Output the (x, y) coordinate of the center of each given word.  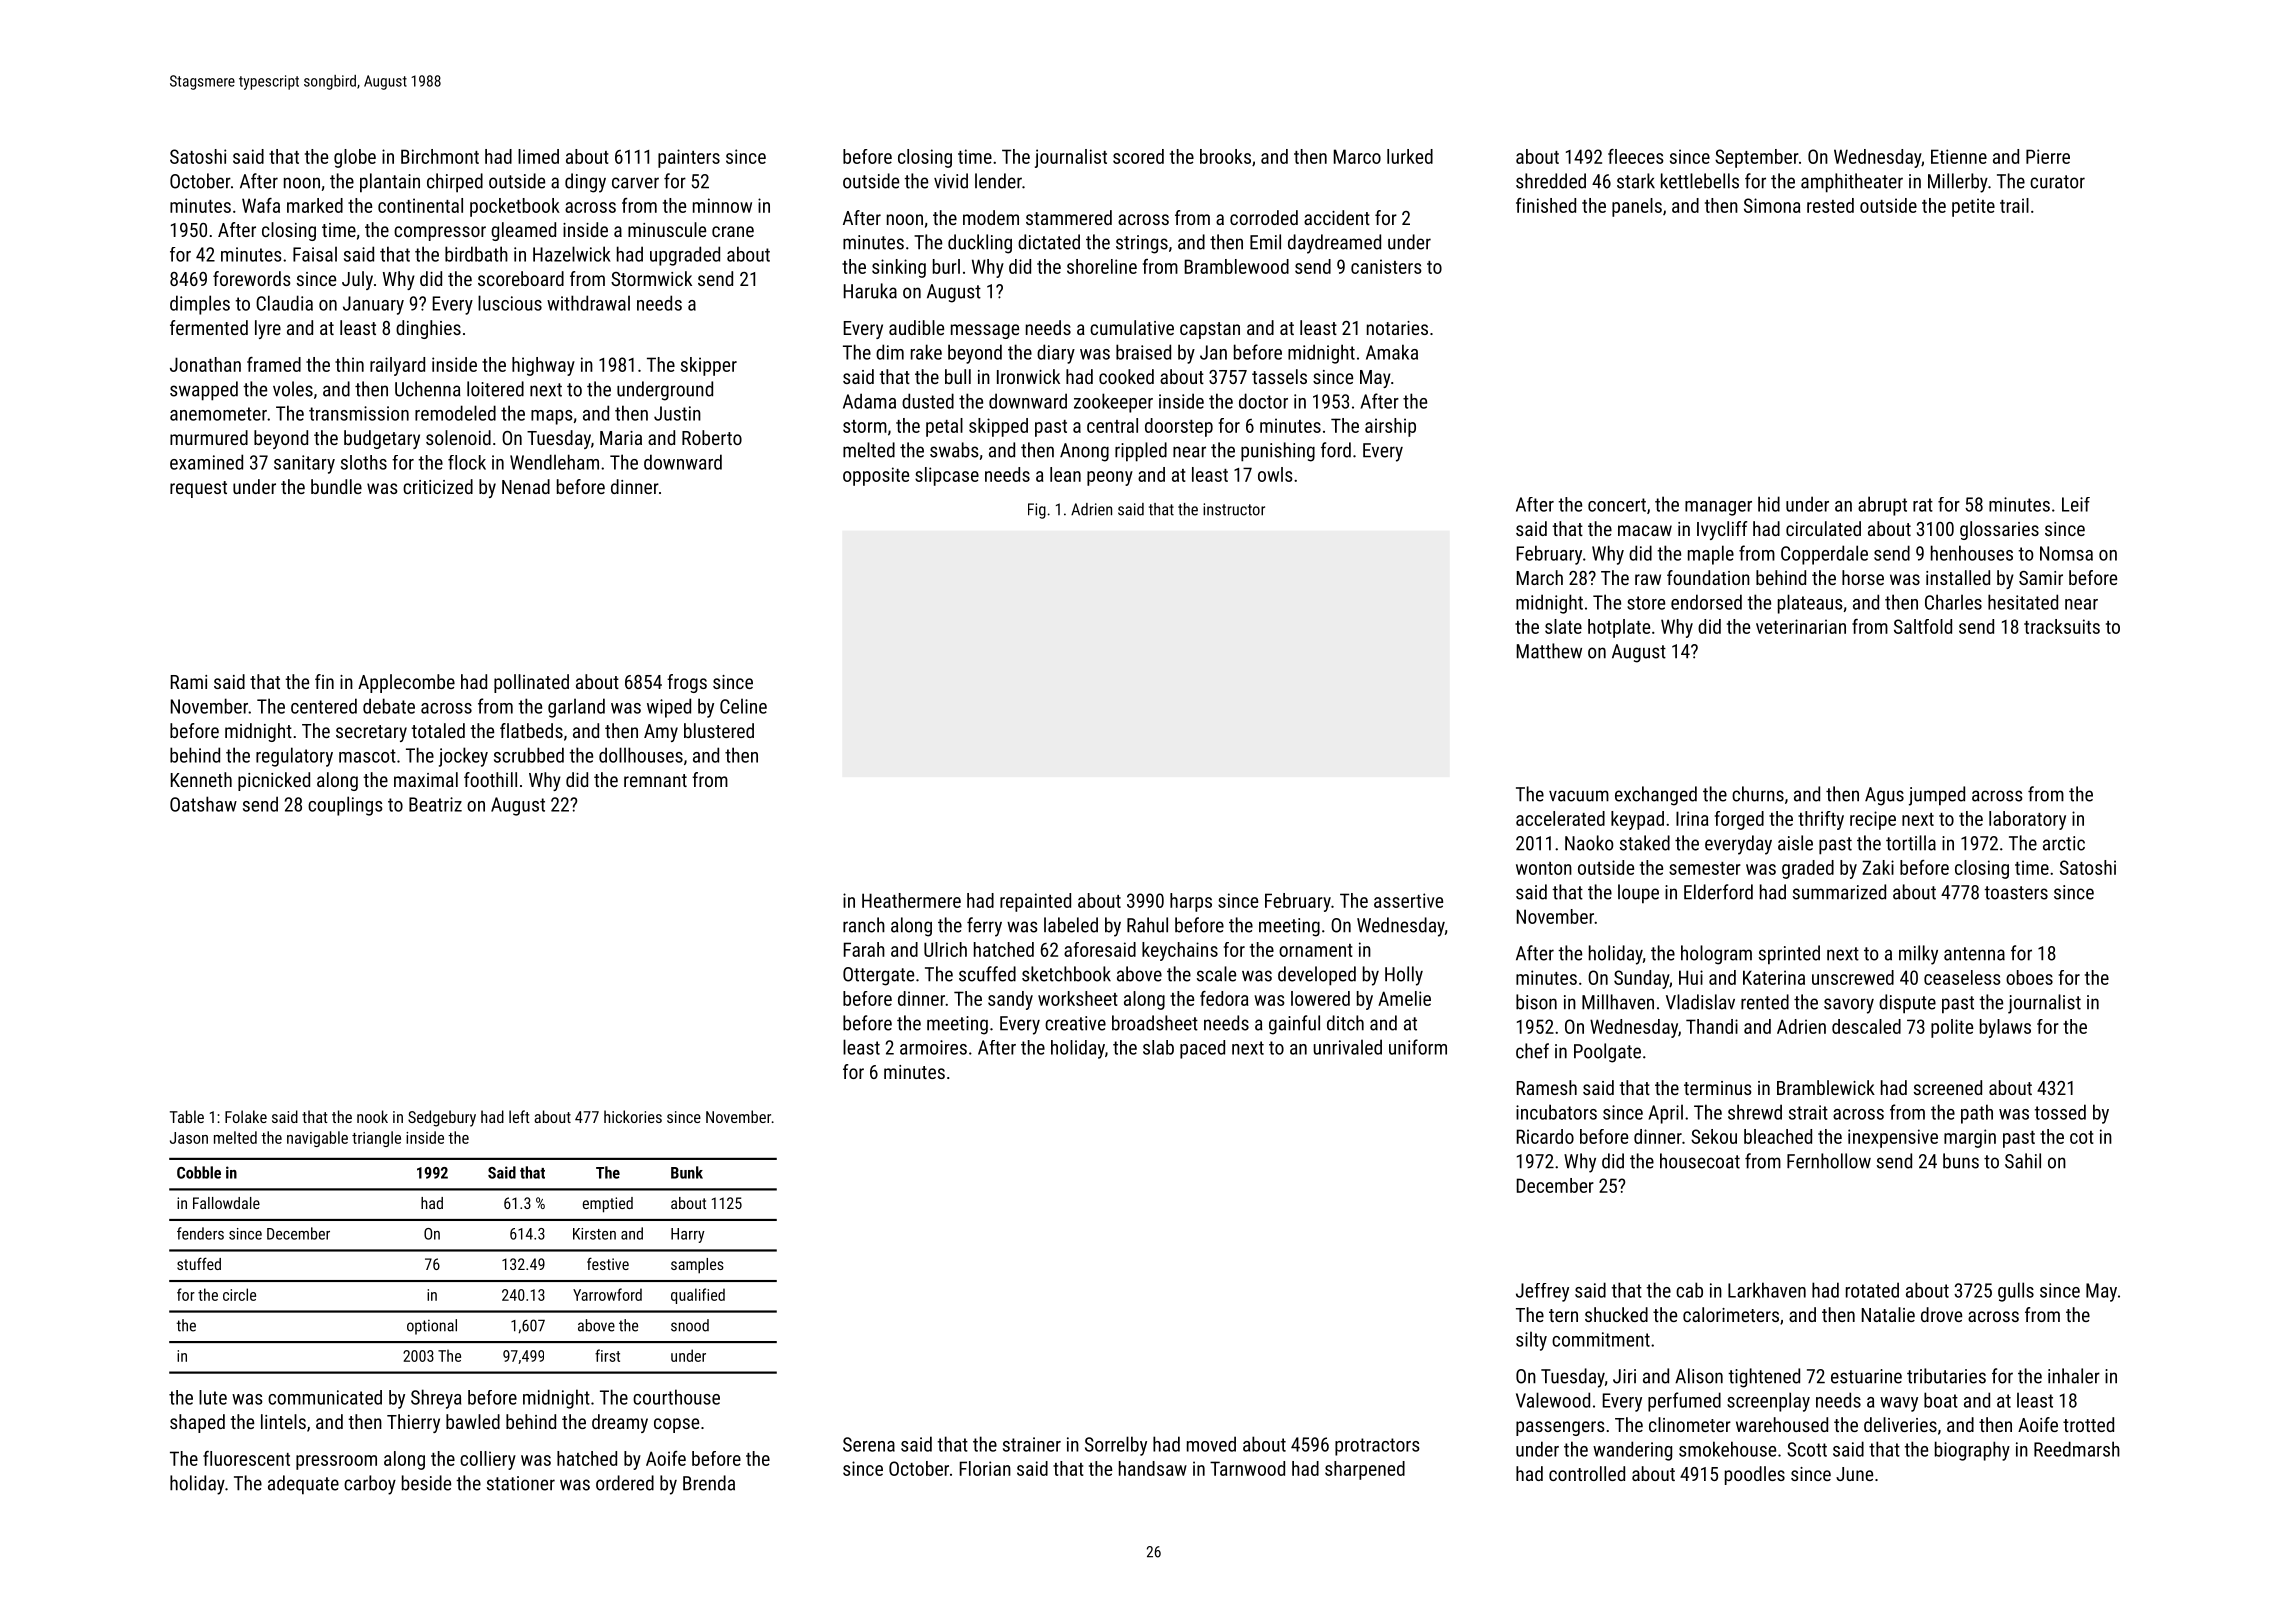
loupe (1638, 894)
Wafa (261, 205)
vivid (951, 181)
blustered (719, 730)
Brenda (709, 1483)
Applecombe (406, 683)
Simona (1772, 205)
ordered (625, 1483)
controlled (1587, 1473)
